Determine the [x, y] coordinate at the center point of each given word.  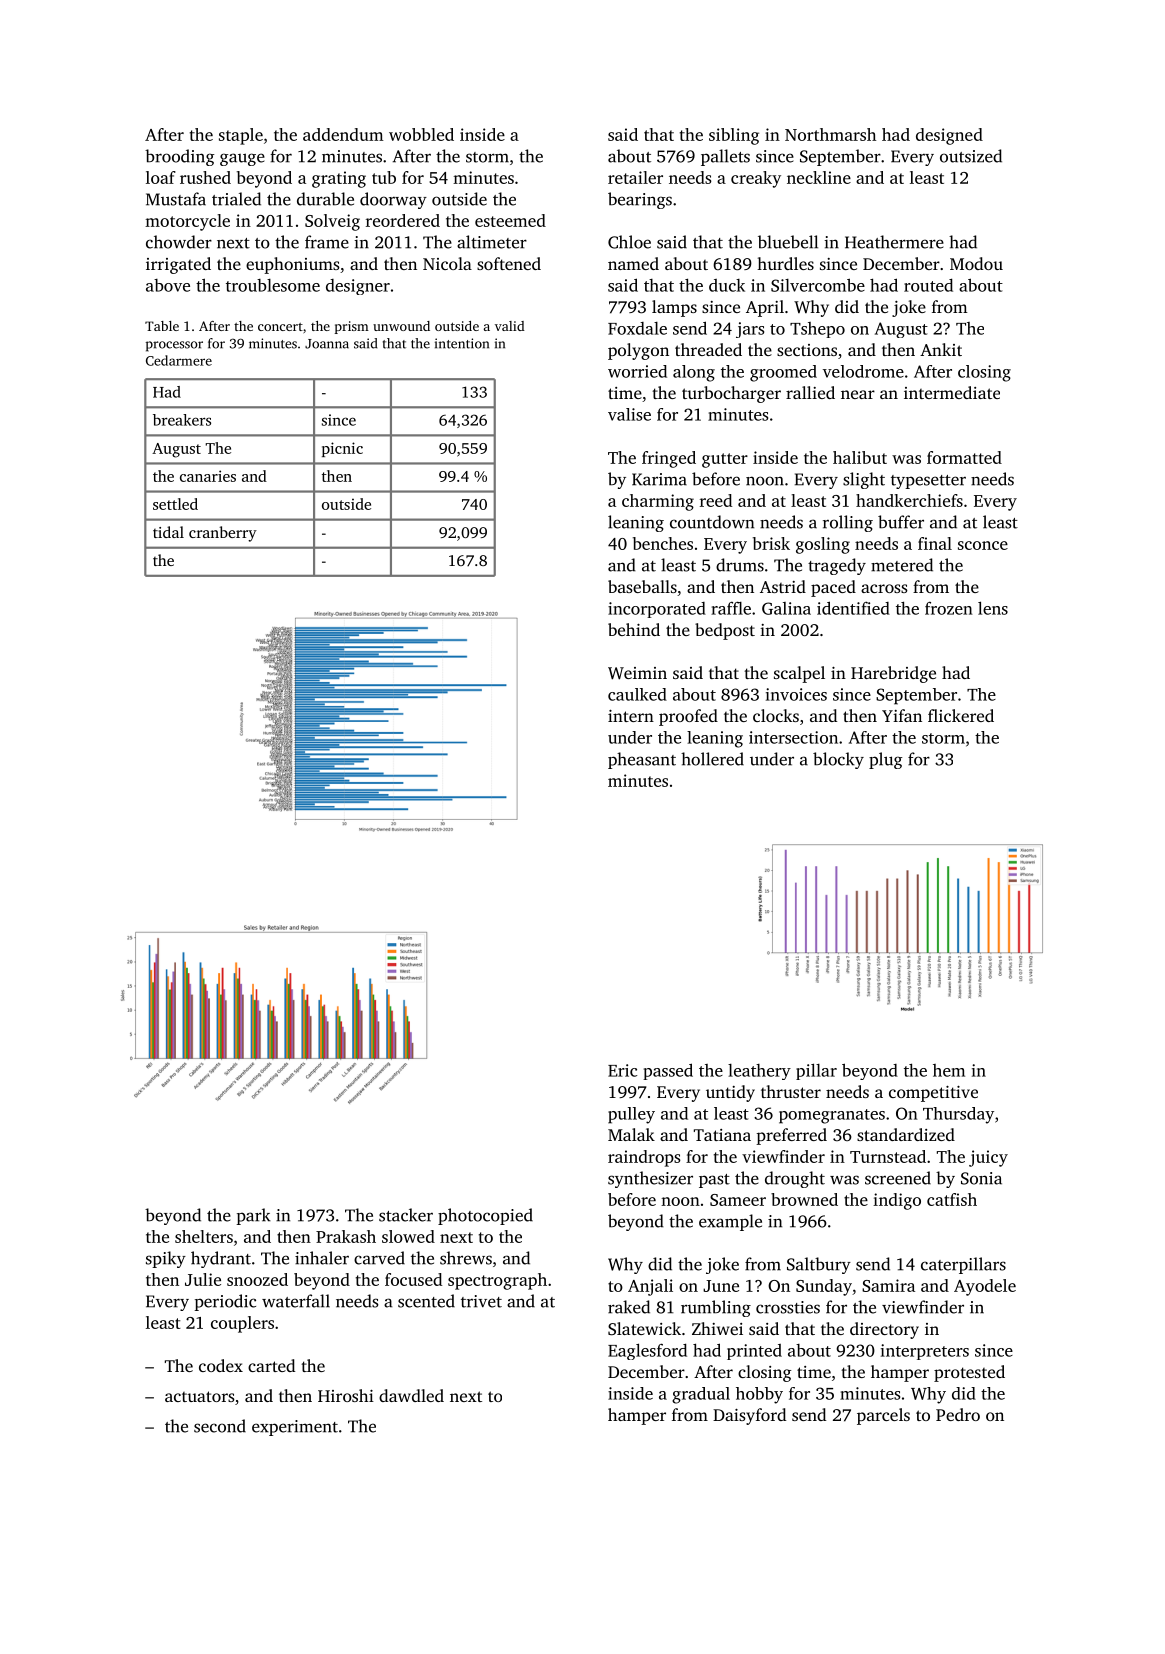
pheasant [642, 760]
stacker [406, 1215]
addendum [343, 134]
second [220, 1426]
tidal [168, 532]
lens [993, 608]
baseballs [642, 586]
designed [949, 136]
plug [885, 760]
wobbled [421, 134]
